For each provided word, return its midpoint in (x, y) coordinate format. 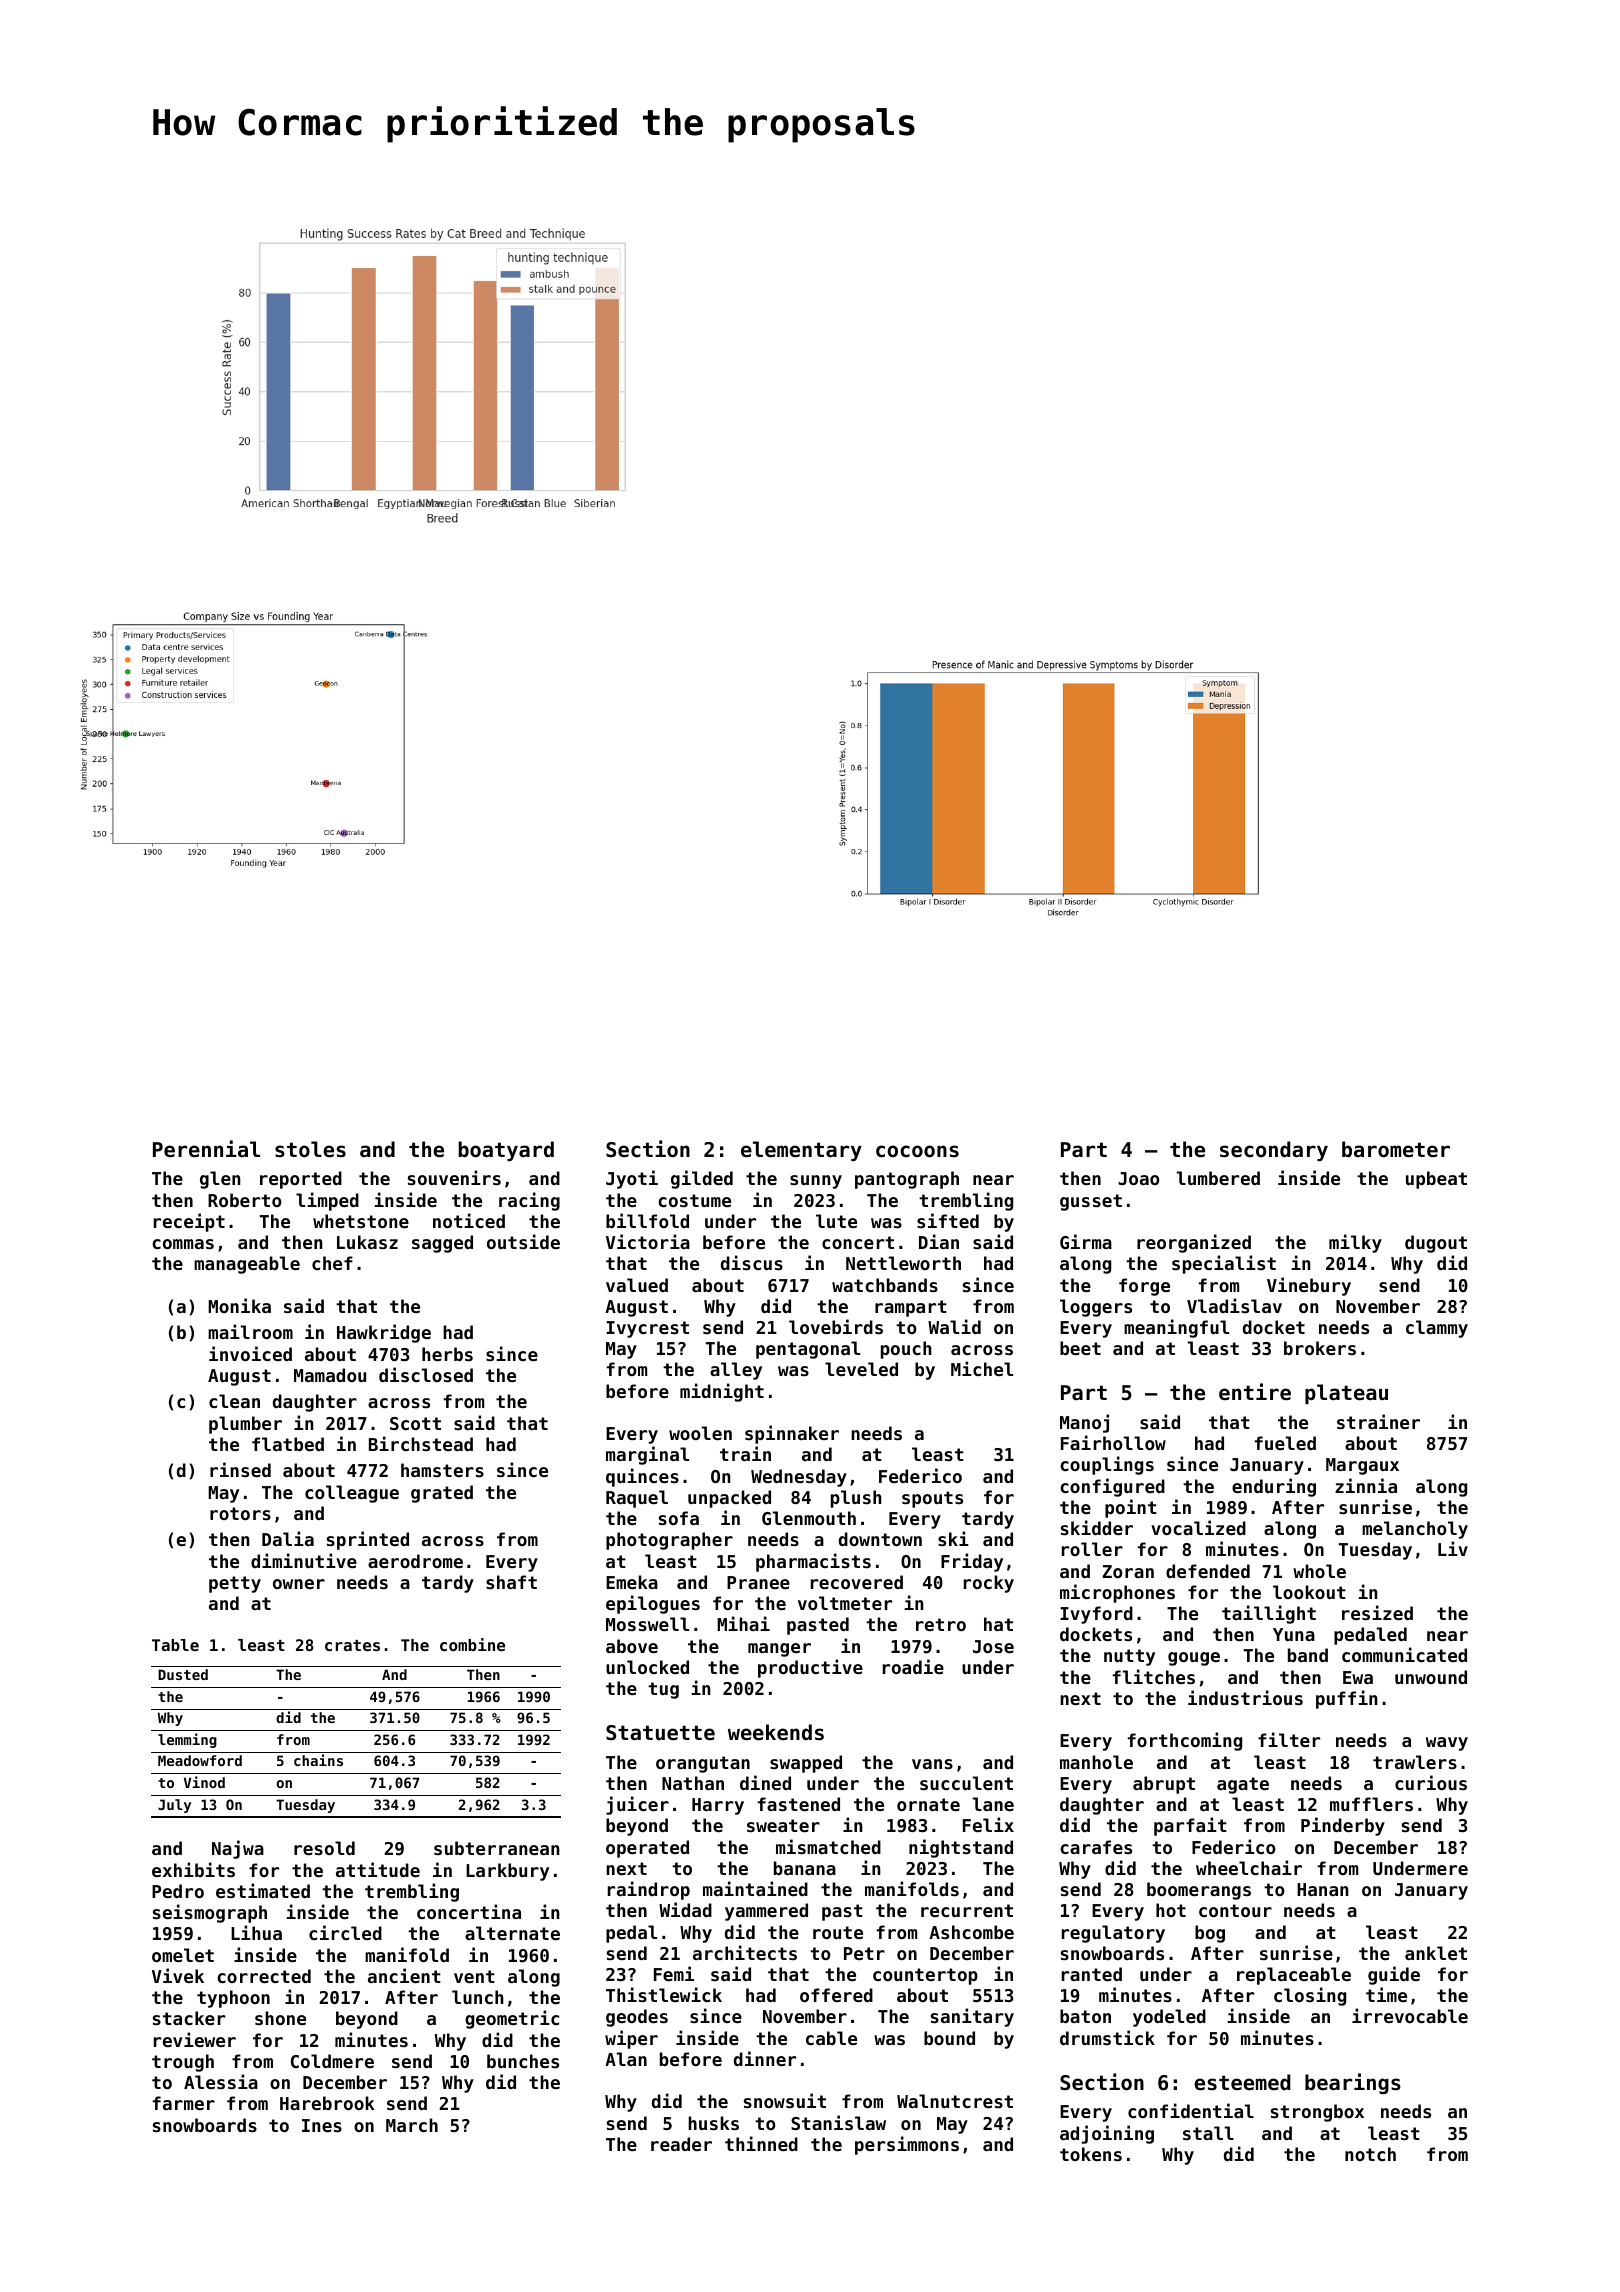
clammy (1437, 1329)
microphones (1117, 1593)
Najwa (238, 1849)
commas (183, 1244)
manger (779, 1650)
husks (713, 2123)
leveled (861, 1369)
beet (1080, 1348)
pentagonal (808, 1350)
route (838, 1932)
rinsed (240, 1469)
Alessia (221, 2081)
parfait (1190, 1826)
